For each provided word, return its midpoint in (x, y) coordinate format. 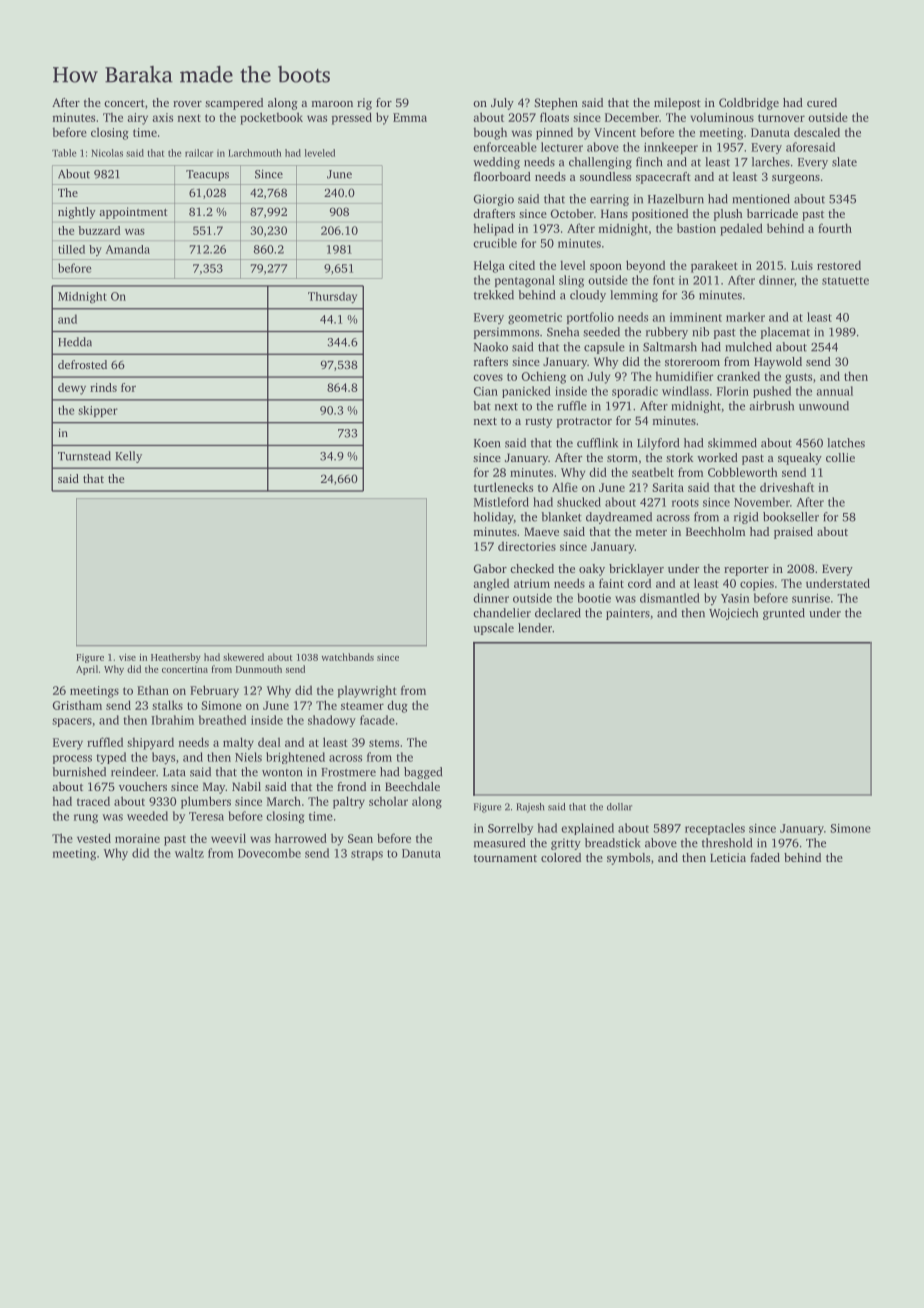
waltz (189, 853)
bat (482, 406)
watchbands (348, 657)
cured (822, 102)
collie (840, 457)
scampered (234, 104)
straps (367, 855)
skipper (98, 411)
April (87, 670)
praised (793, 533)
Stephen (556, 104)
